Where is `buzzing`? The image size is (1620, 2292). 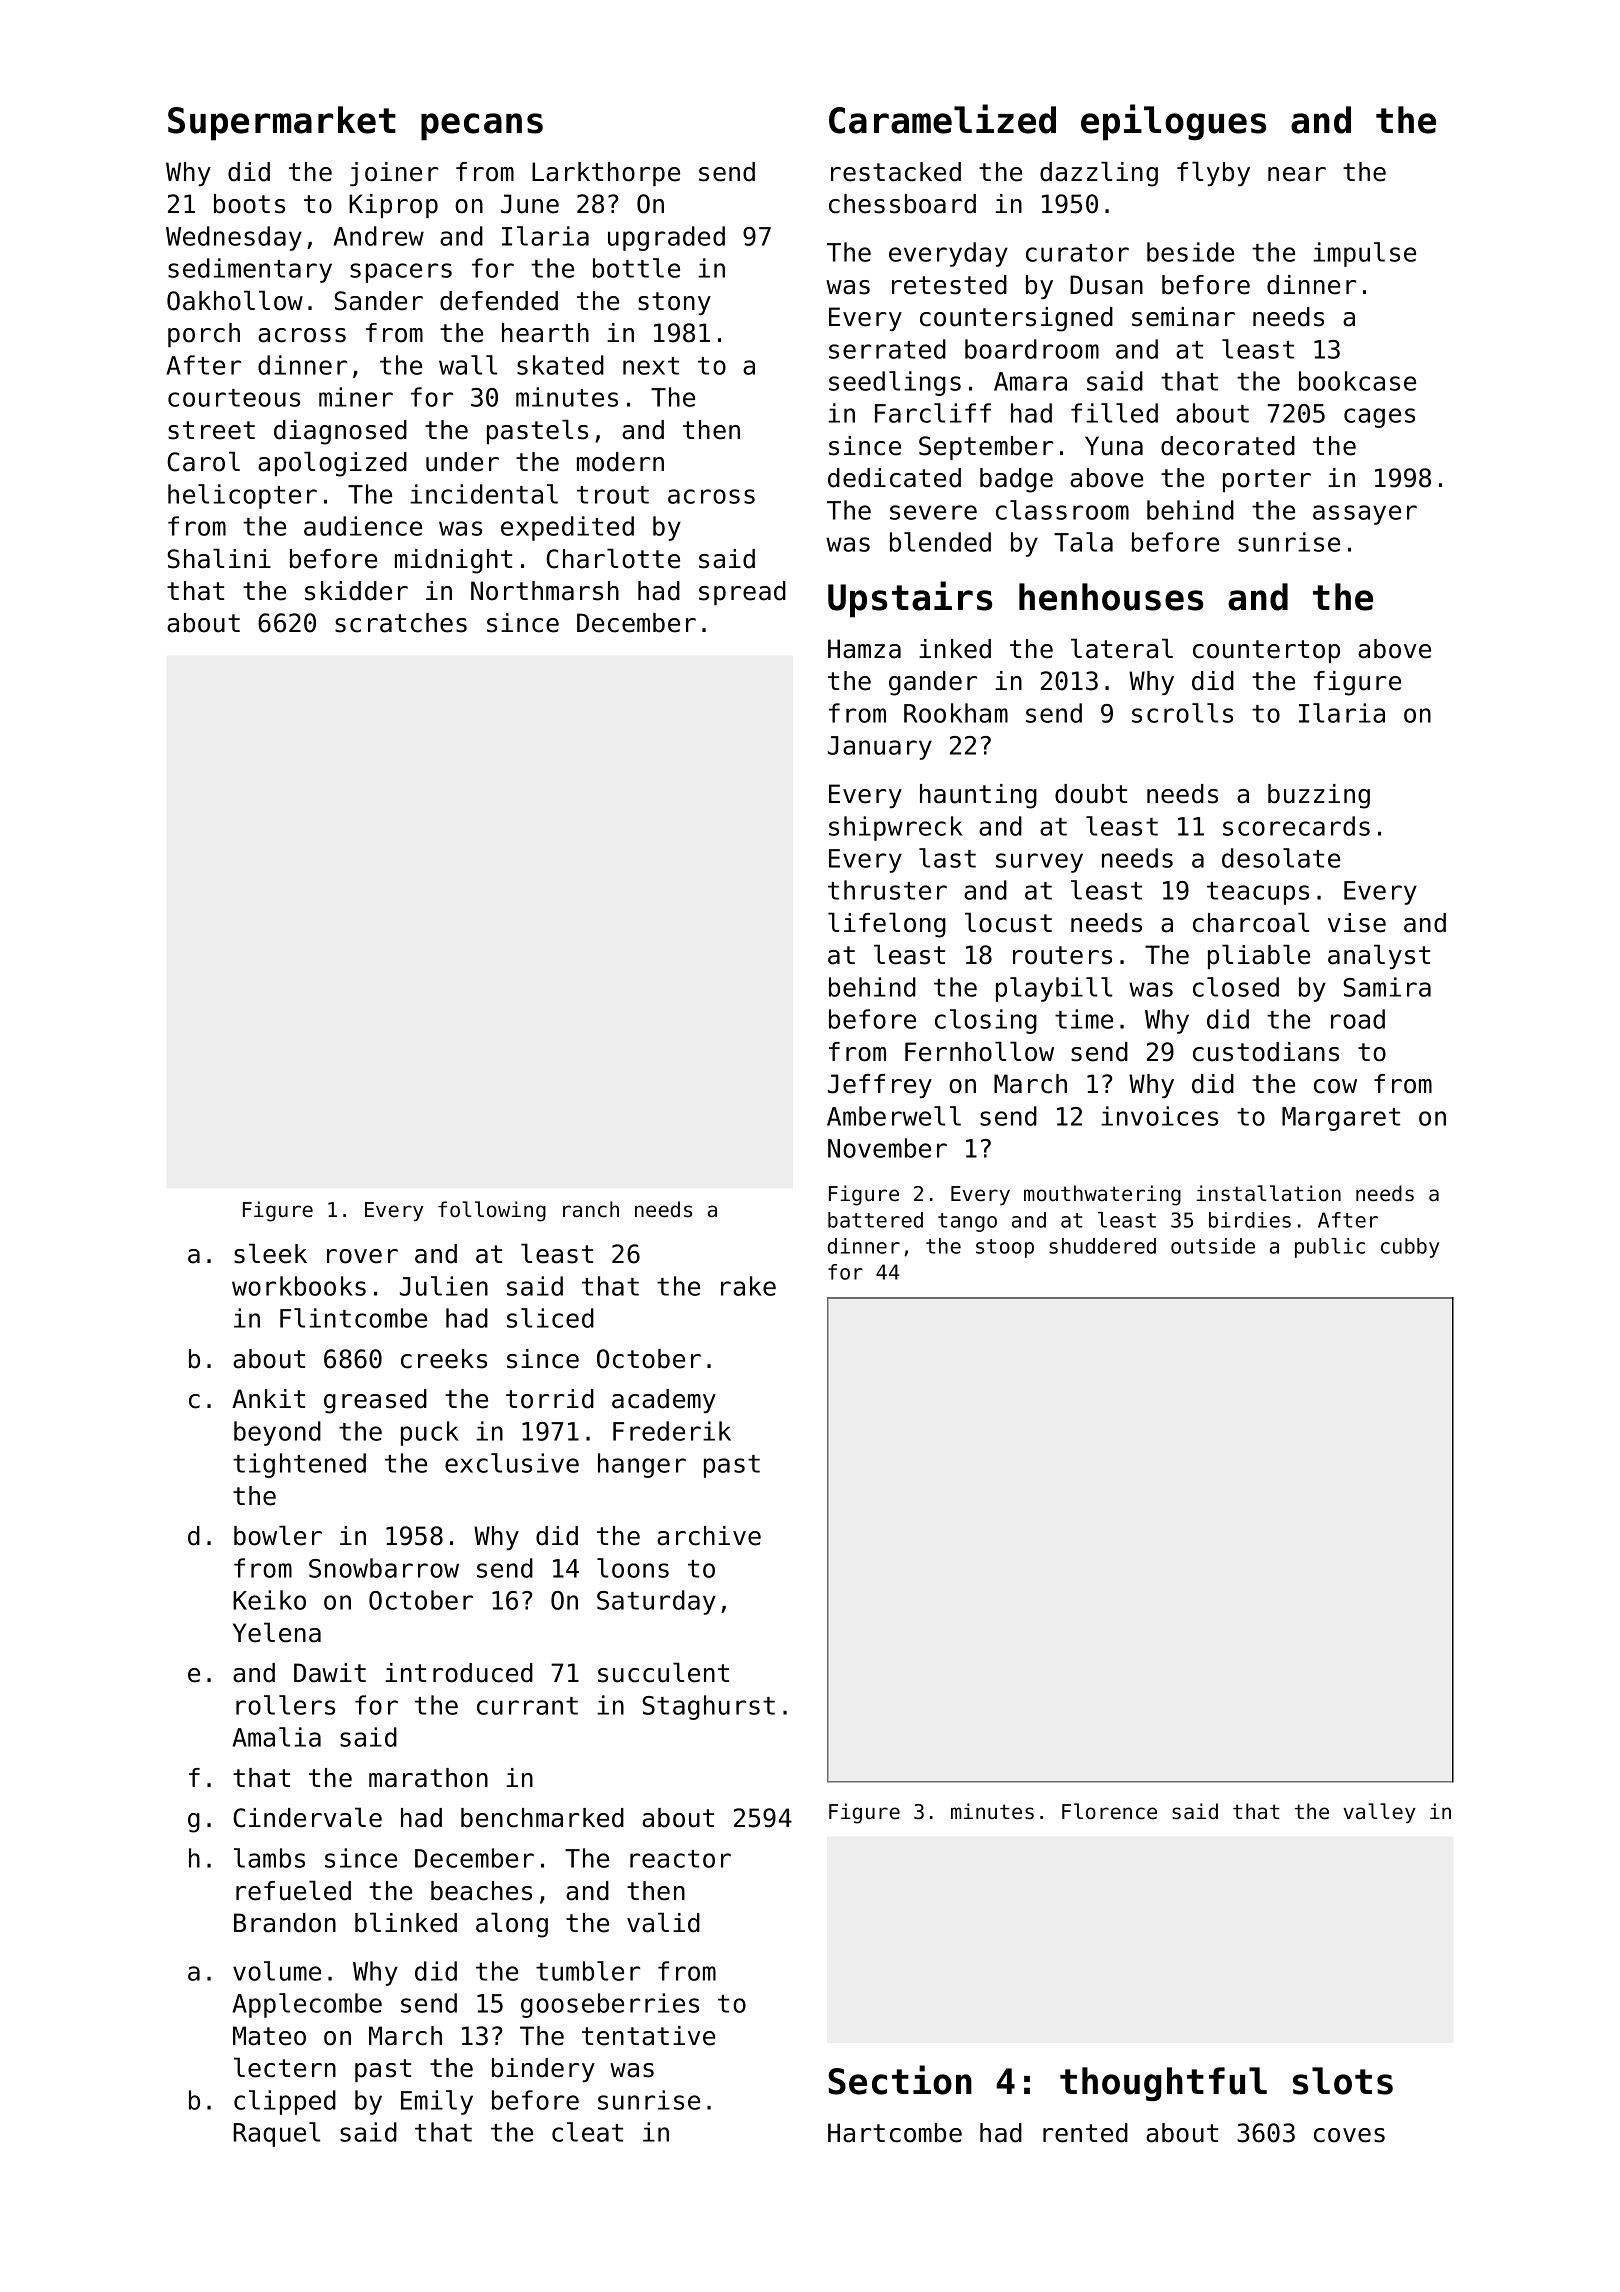 buzzing is located at coordinates (1319, 796).
